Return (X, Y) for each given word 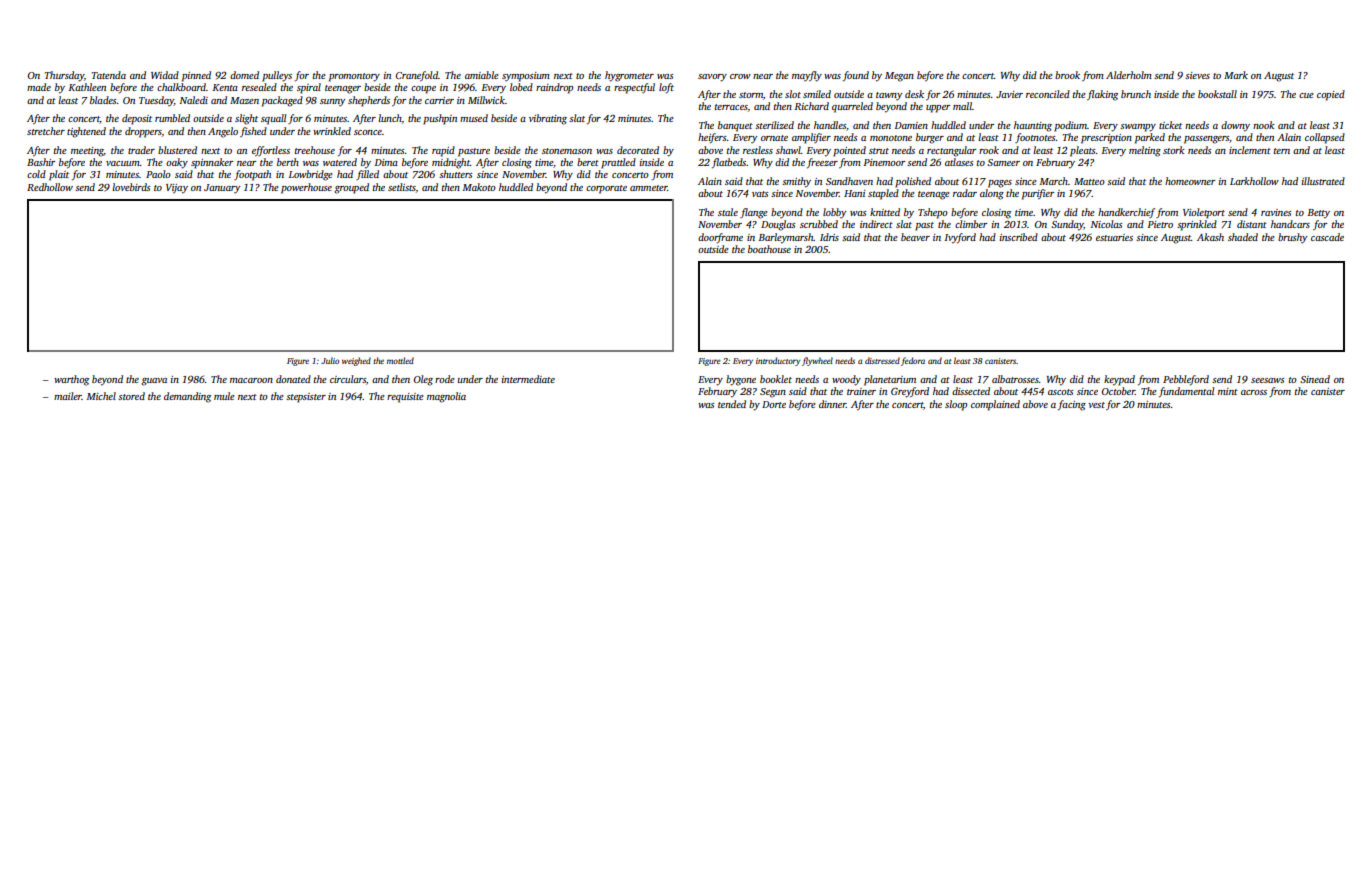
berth (288, 162)
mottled (400, 360)
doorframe (720, 238)
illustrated (1323, 181)
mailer (68, 396)
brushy (1293, 238)
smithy (796, 182)
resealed (259, 87)
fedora (913, 361)
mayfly (807, 76)
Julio (330, 360)
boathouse (769, 249)
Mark (1236, 75)
